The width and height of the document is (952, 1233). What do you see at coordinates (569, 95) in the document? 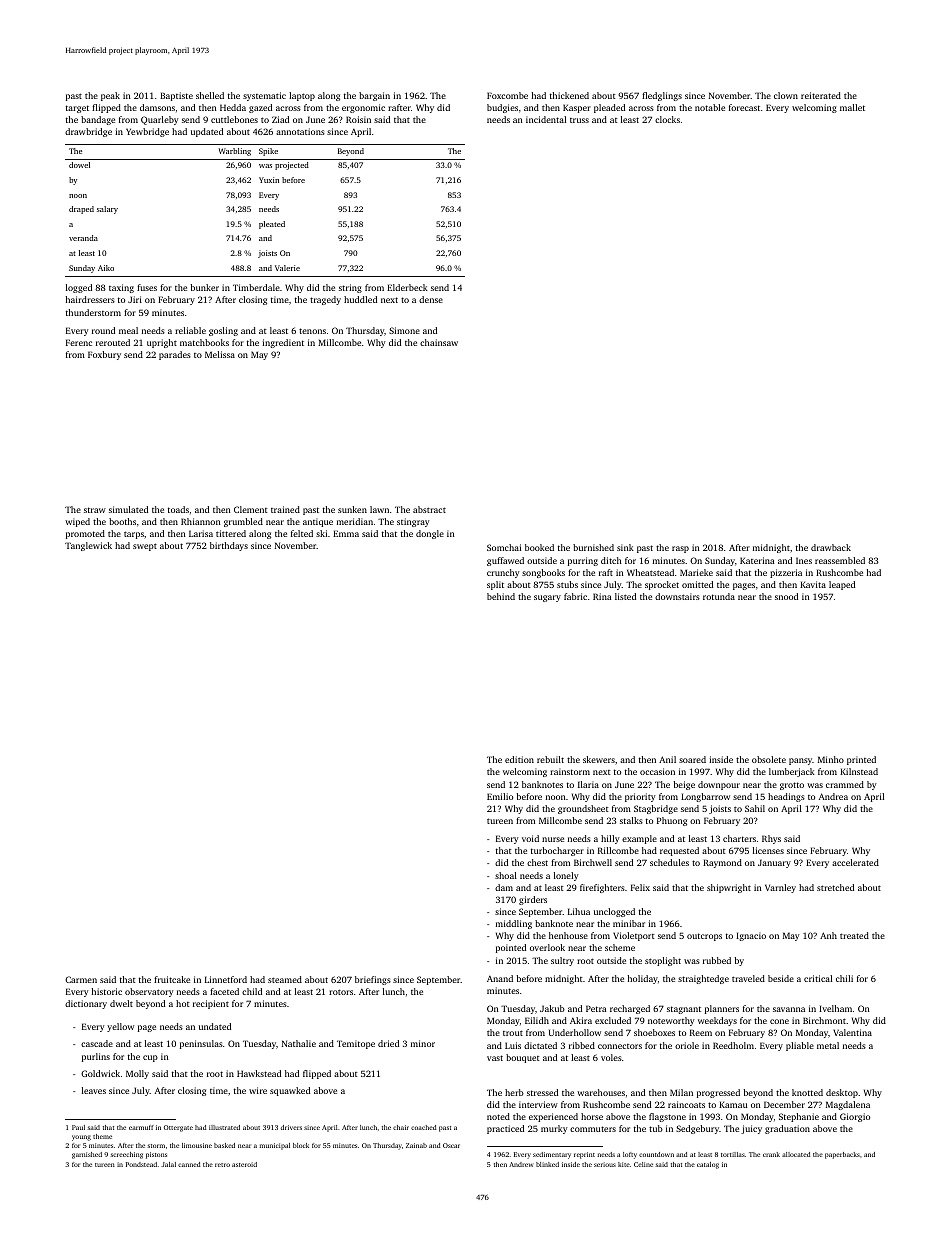
I see `thickened` at bounding box center [569, 95].
